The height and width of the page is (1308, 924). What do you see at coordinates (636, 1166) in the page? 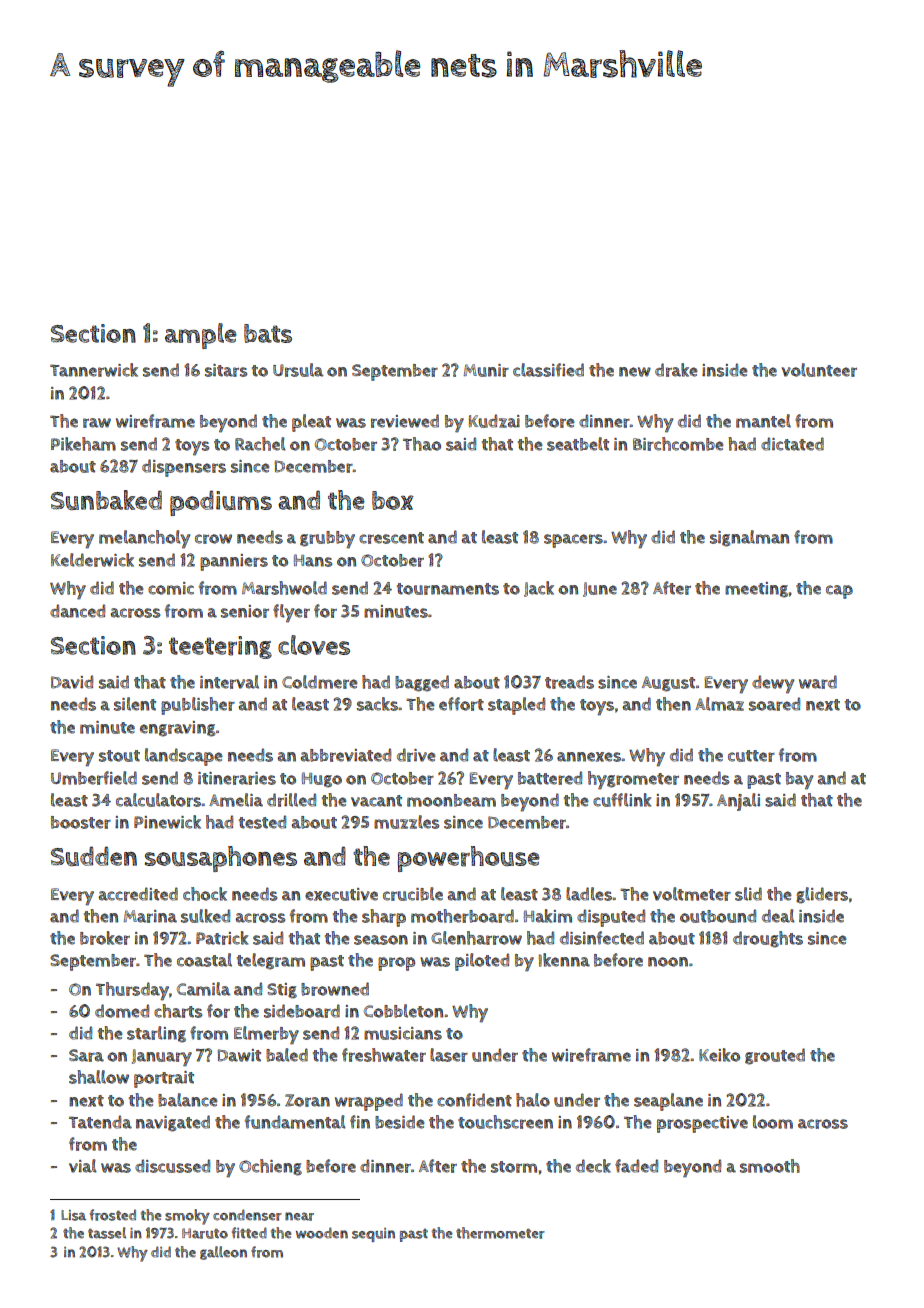
I see `faded` at bounding box center [636, 1166].
